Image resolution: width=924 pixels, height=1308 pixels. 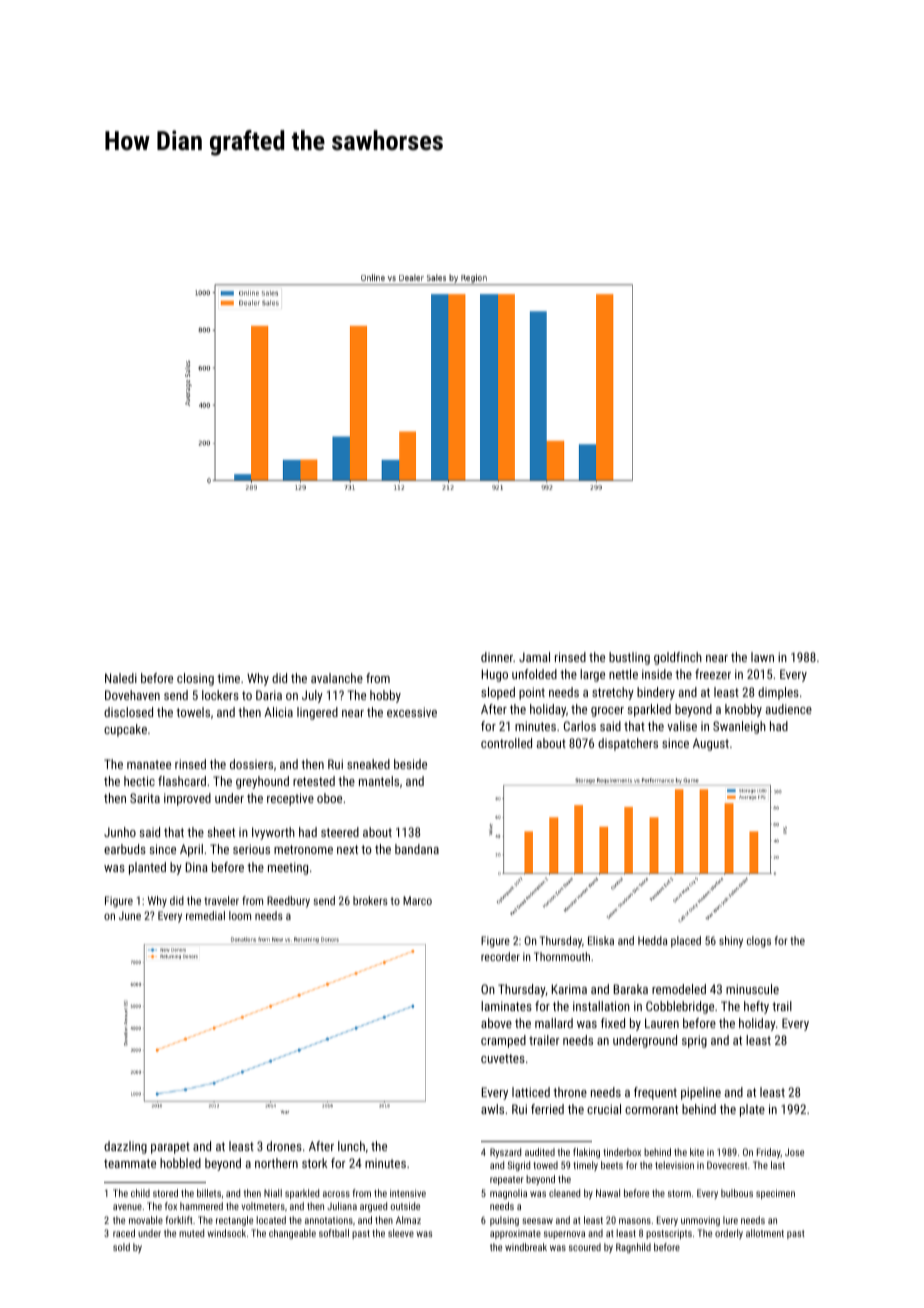 What do you see at coordinates (195, 679) in the page?
I see `closing` at bounding box center [195, 679].
